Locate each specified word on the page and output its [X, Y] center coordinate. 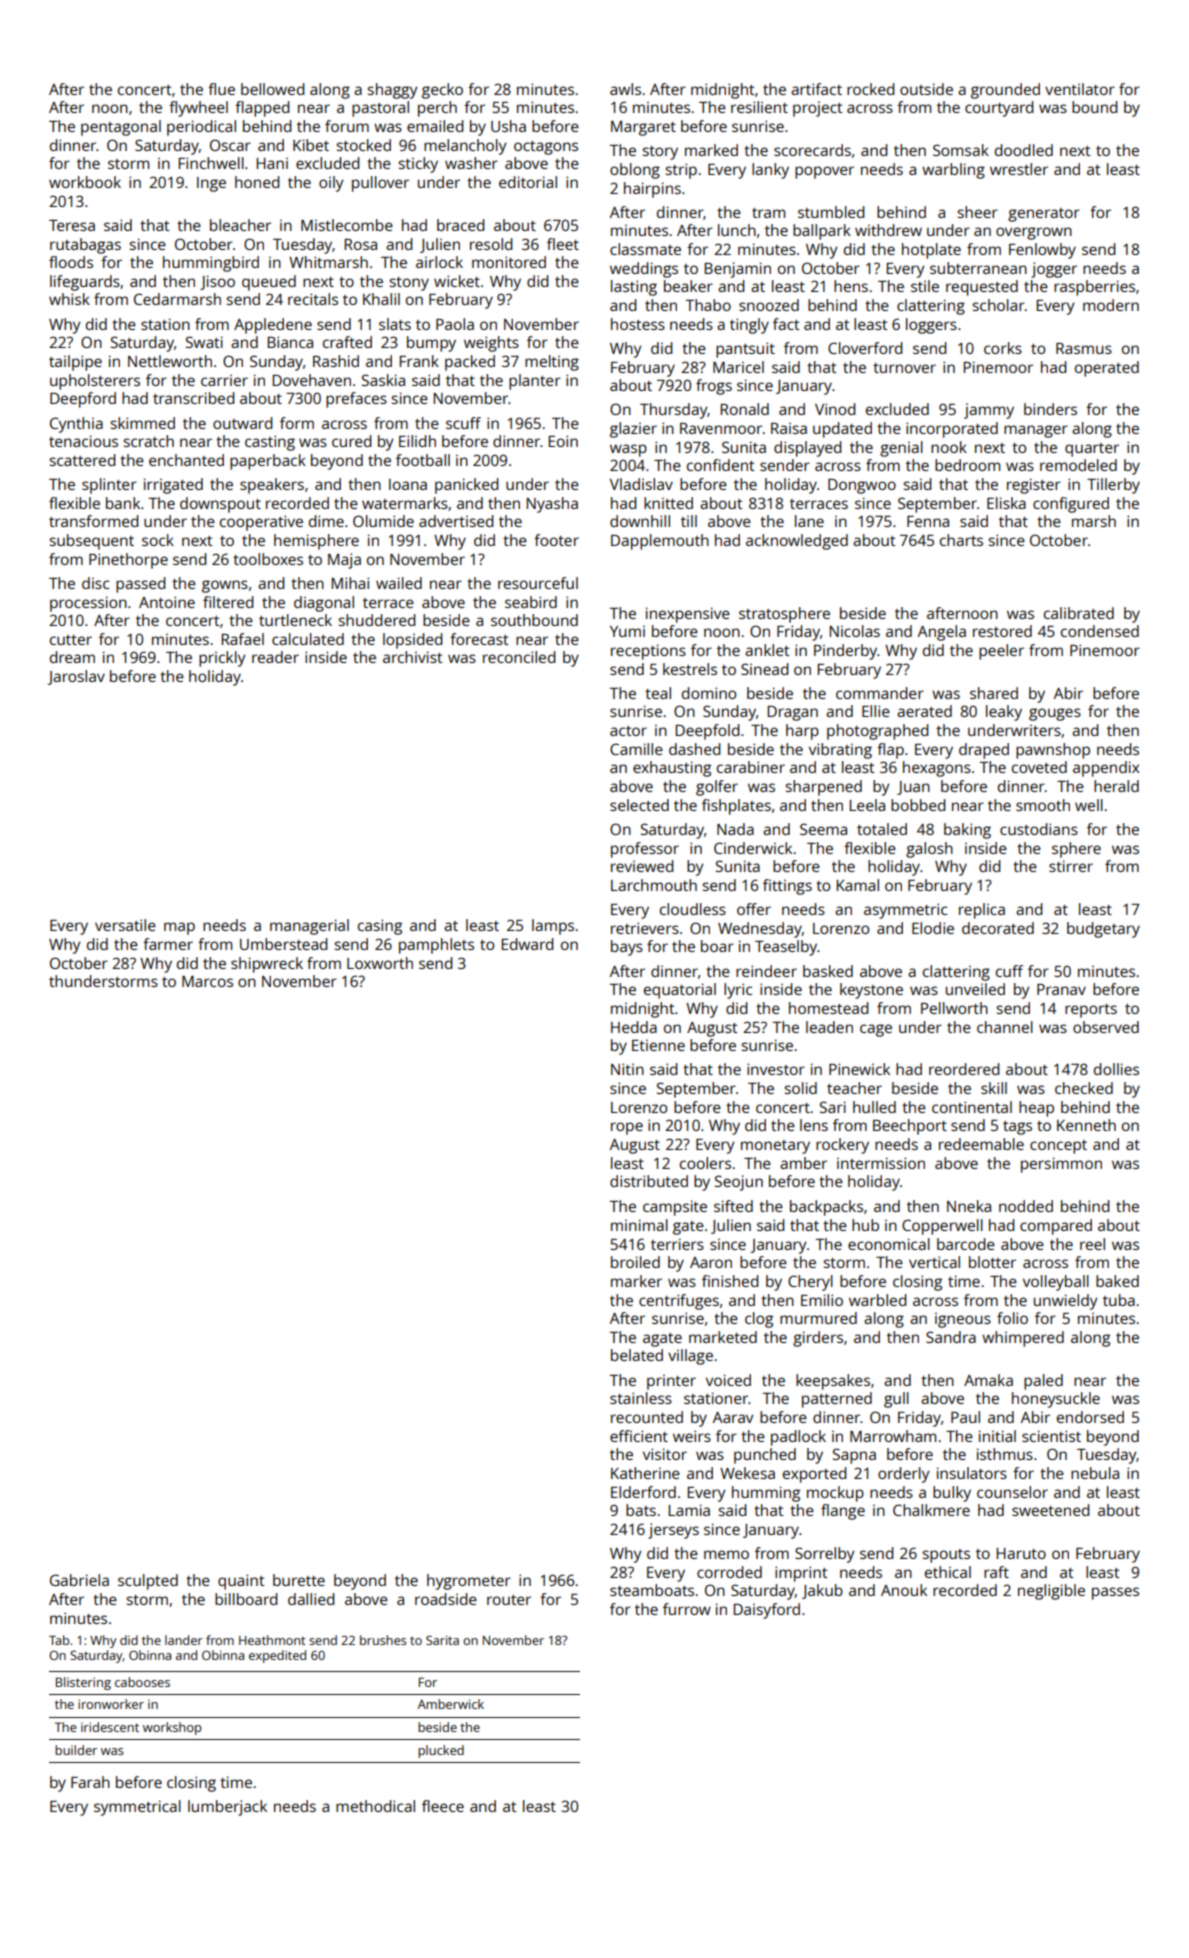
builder [76, 1750]
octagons [546, 148]
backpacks [826, 1208]
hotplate [931, 251]
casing [380, 927]
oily [331, 184]
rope [627, 1128]
